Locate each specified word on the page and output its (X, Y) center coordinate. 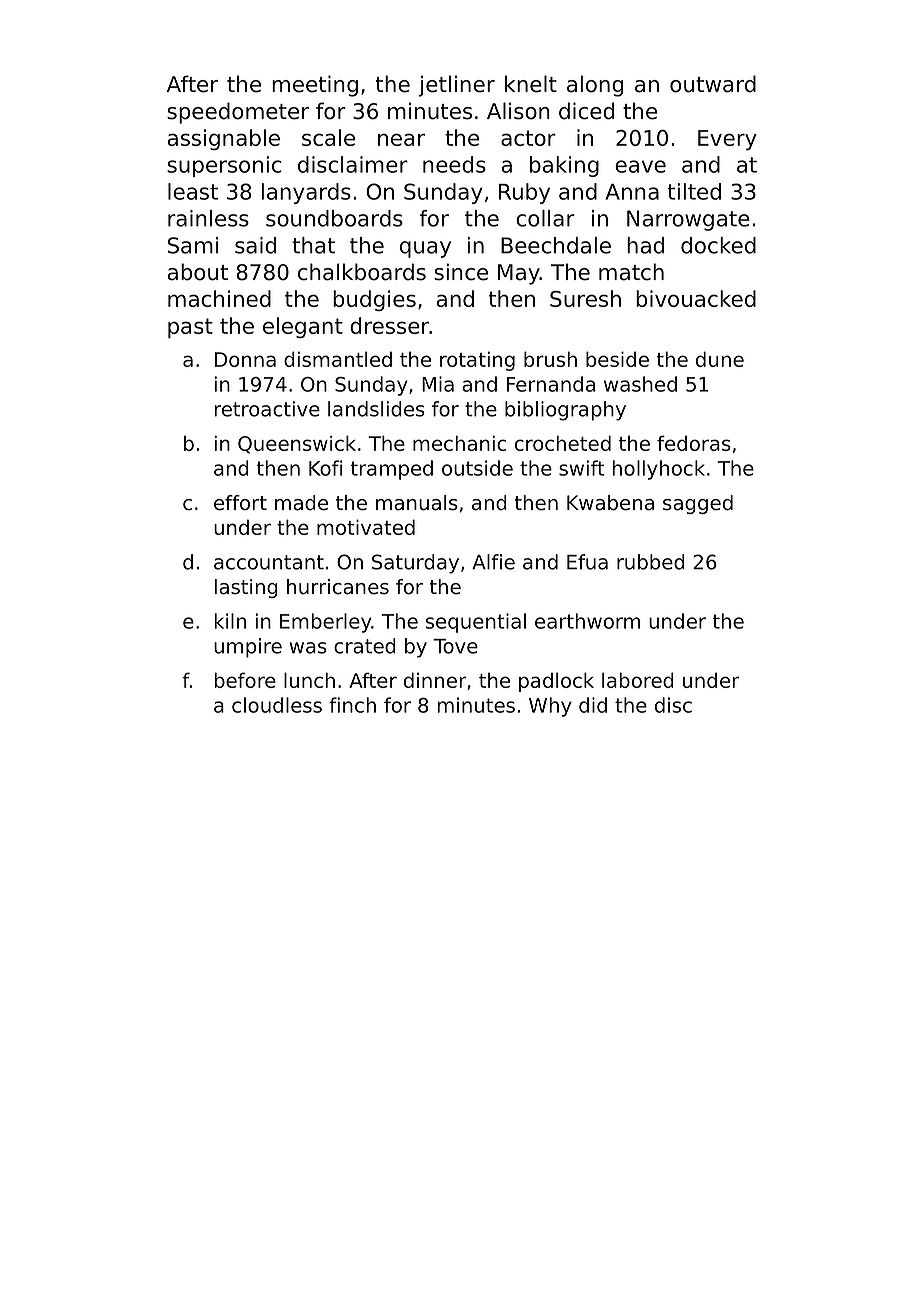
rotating (477, 361)
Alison (518, 111)
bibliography (565, 411)
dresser (389, 325)
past (190, 328)
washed (640, 384)
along (595, 86)
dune (720, 359)
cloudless (277, 705)
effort (240, 503)
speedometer (238, 113)
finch (352, 705)
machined (219, 298)
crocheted (563, 443)
